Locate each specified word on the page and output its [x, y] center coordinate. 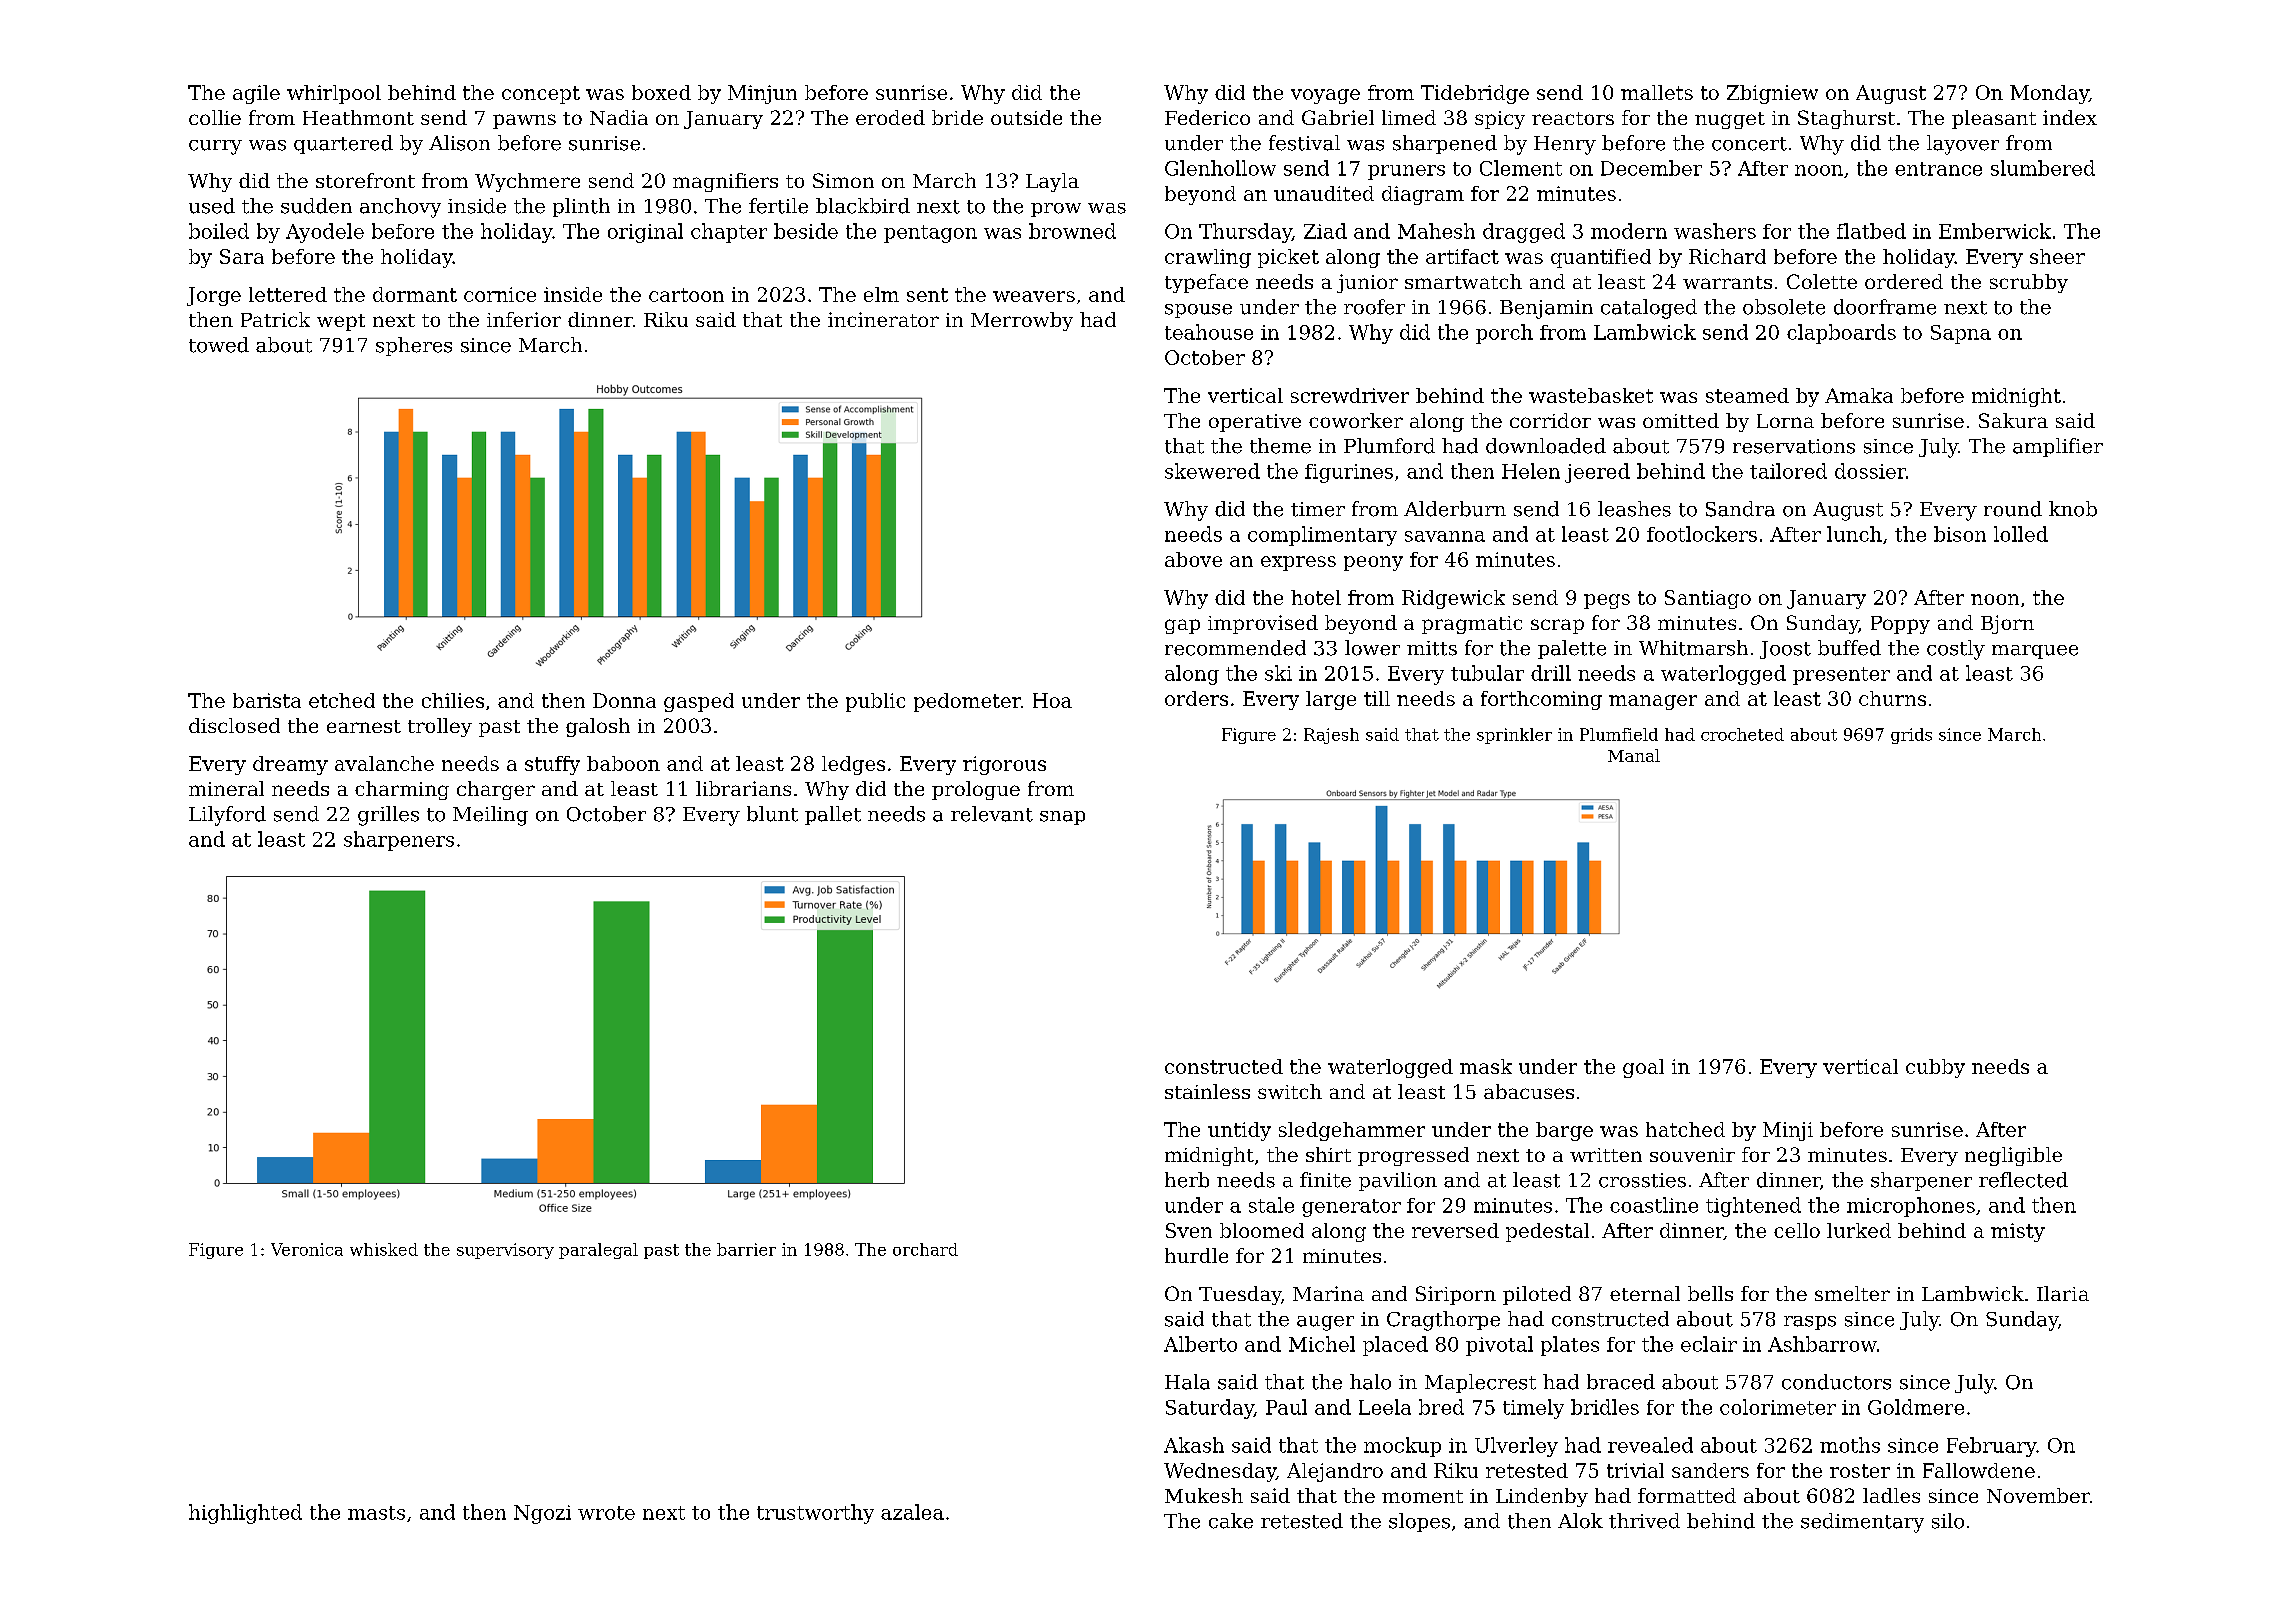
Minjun [762, 94]
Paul [1286, 1407]
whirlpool [334, 94]
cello [1797, 1230]
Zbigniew [1772, 94]
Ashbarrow [1822, 1344]
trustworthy [815, 1514]
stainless [1207, 1091]
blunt [772, 814]
